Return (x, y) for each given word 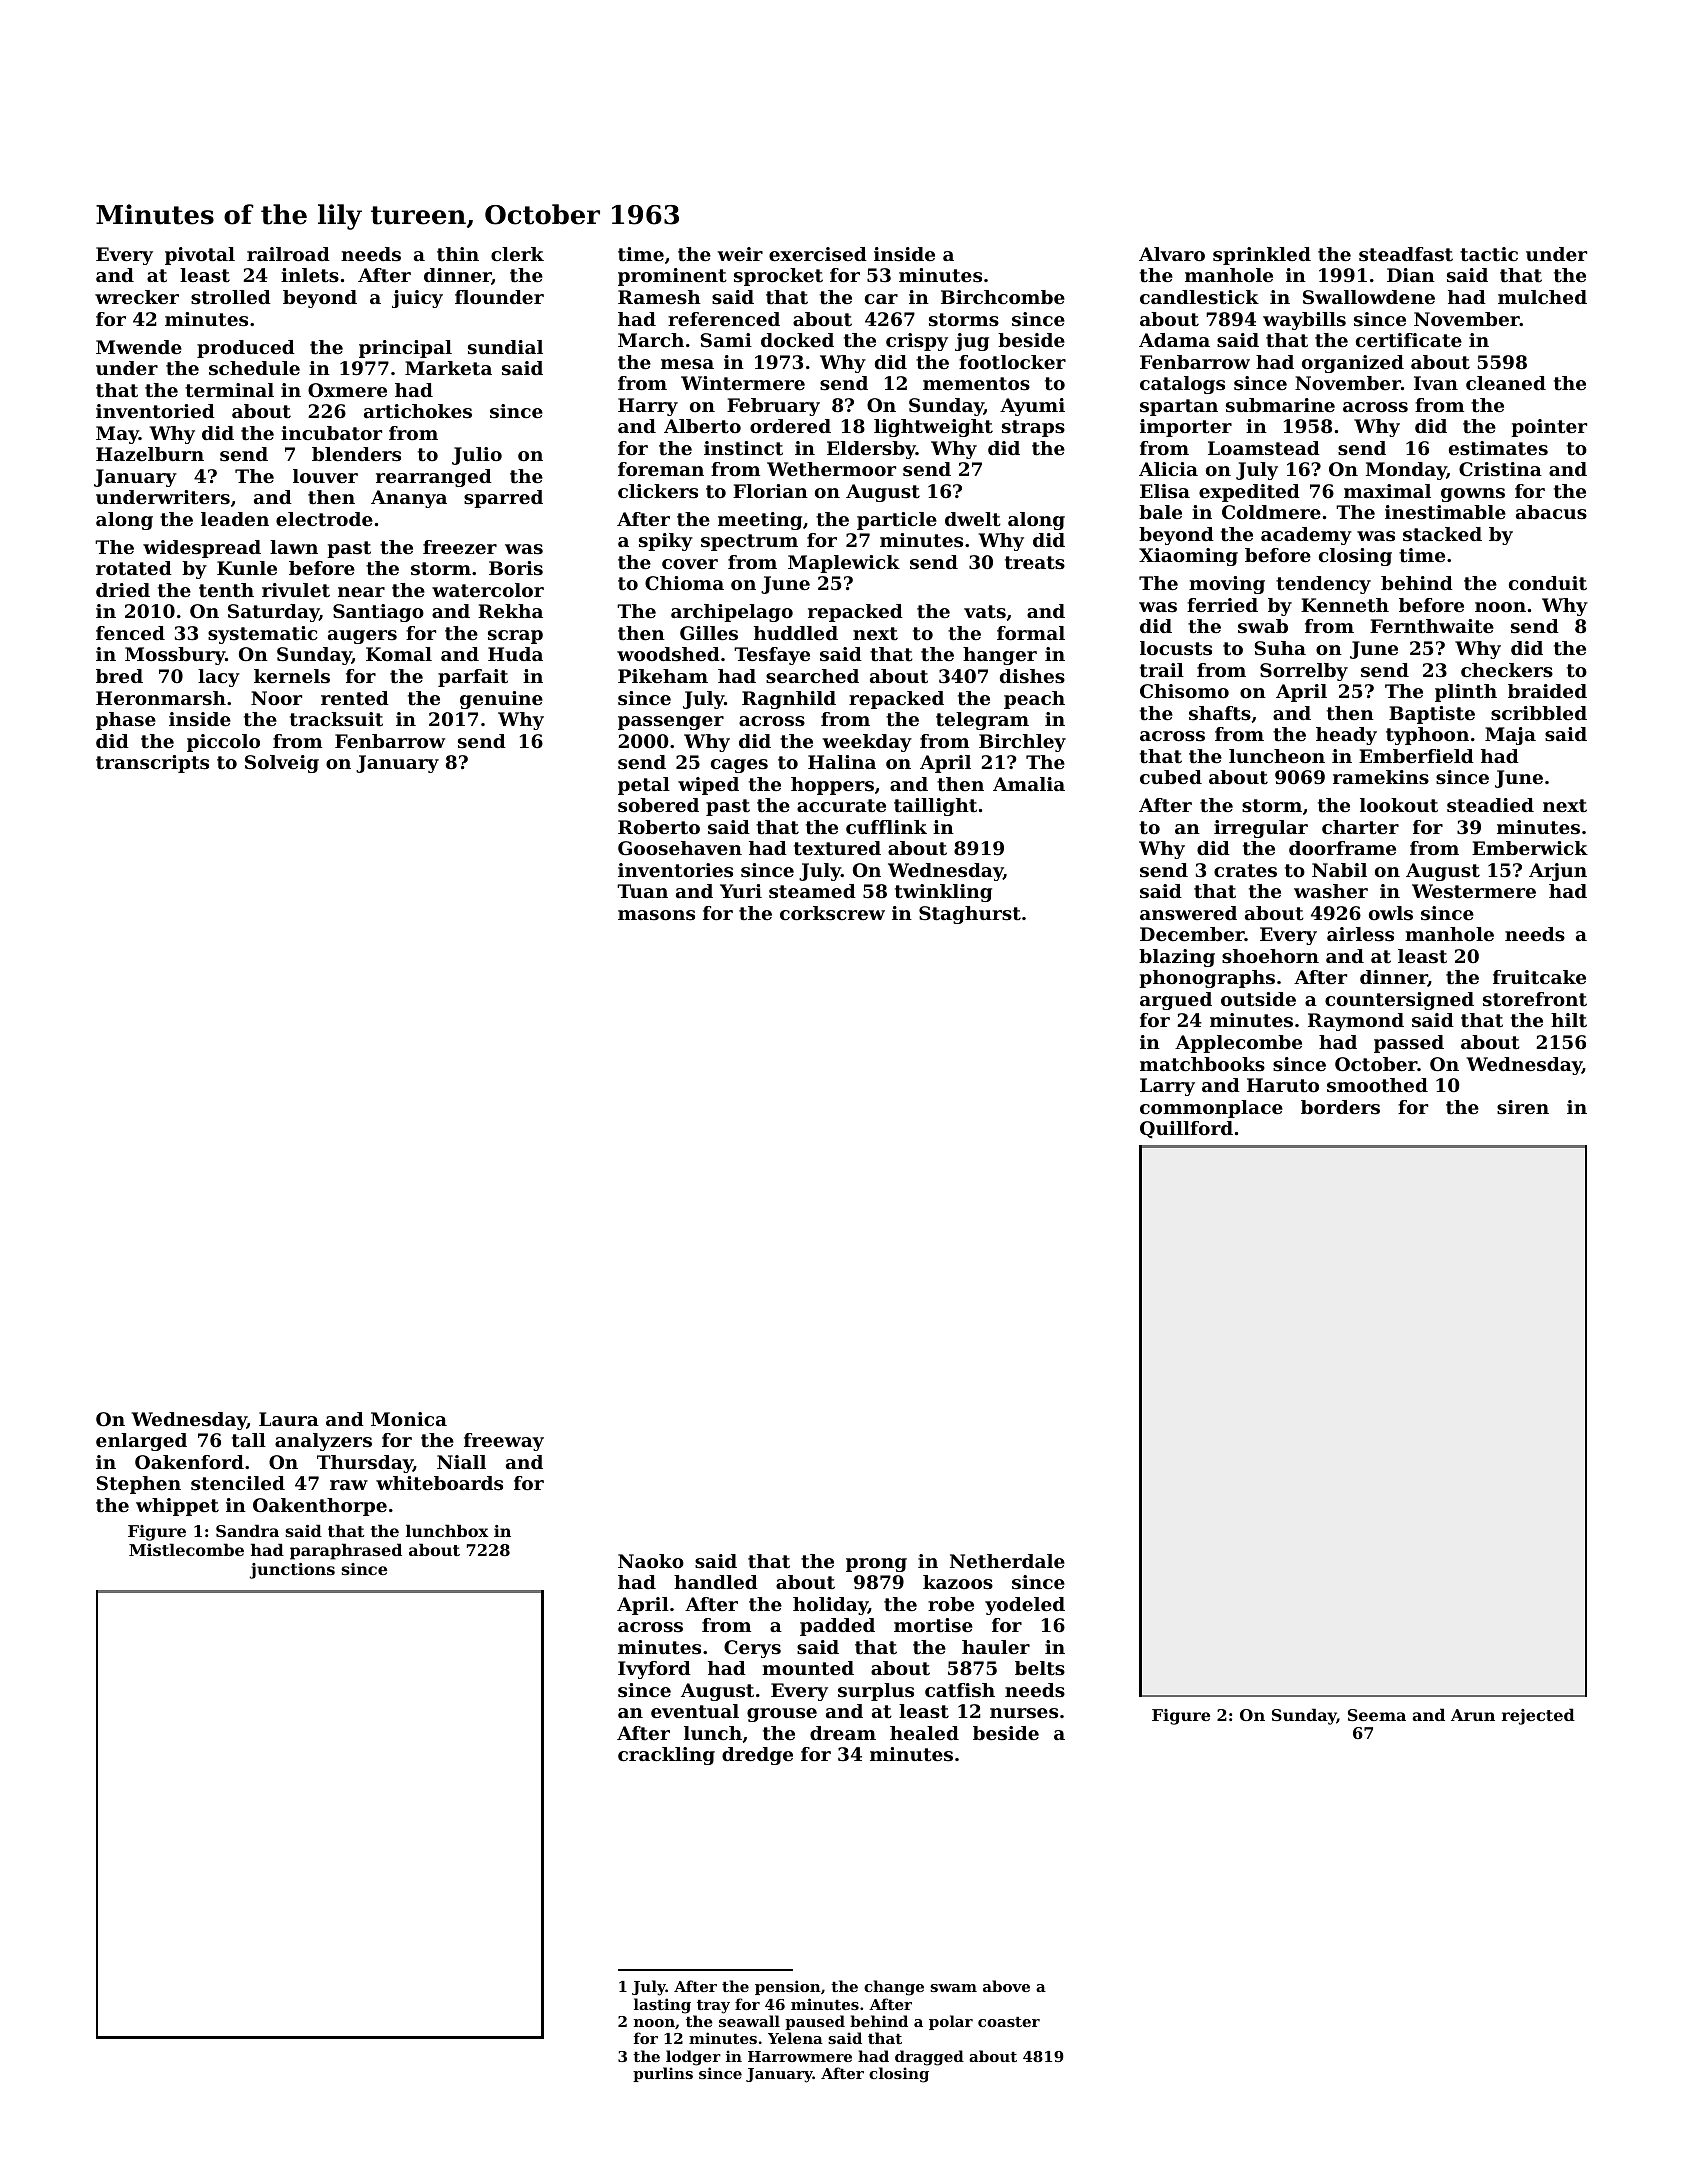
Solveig (282, 764)
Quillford (1186, 1130)
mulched (1542, 297)
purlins (663, 2074)
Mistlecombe (186, 1549)
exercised (818, 254)
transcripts (152, 764)
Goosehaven (680, 848)
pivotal (200, 256)
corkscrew (832, 913)
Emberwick (1530, 848)
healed (924, 1733)
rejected (1538, 1716)
